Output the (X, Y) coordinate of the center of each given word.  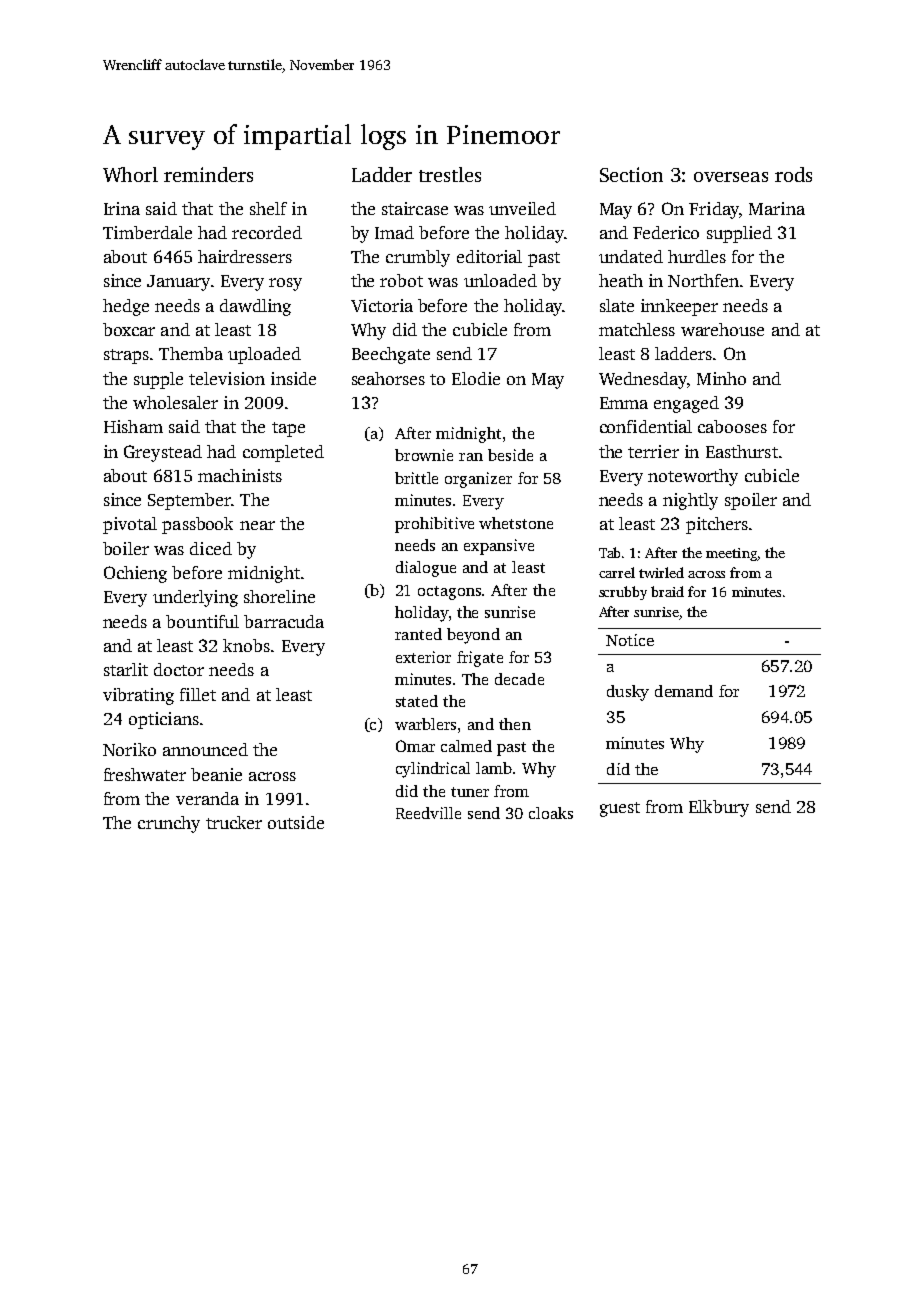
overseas (731, 177)
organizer (478, 480)
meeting (731, 554)
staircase (415, 208)
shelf (268, 208)
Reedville (428, 813)
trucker (234, 822)
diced (211, 548)
